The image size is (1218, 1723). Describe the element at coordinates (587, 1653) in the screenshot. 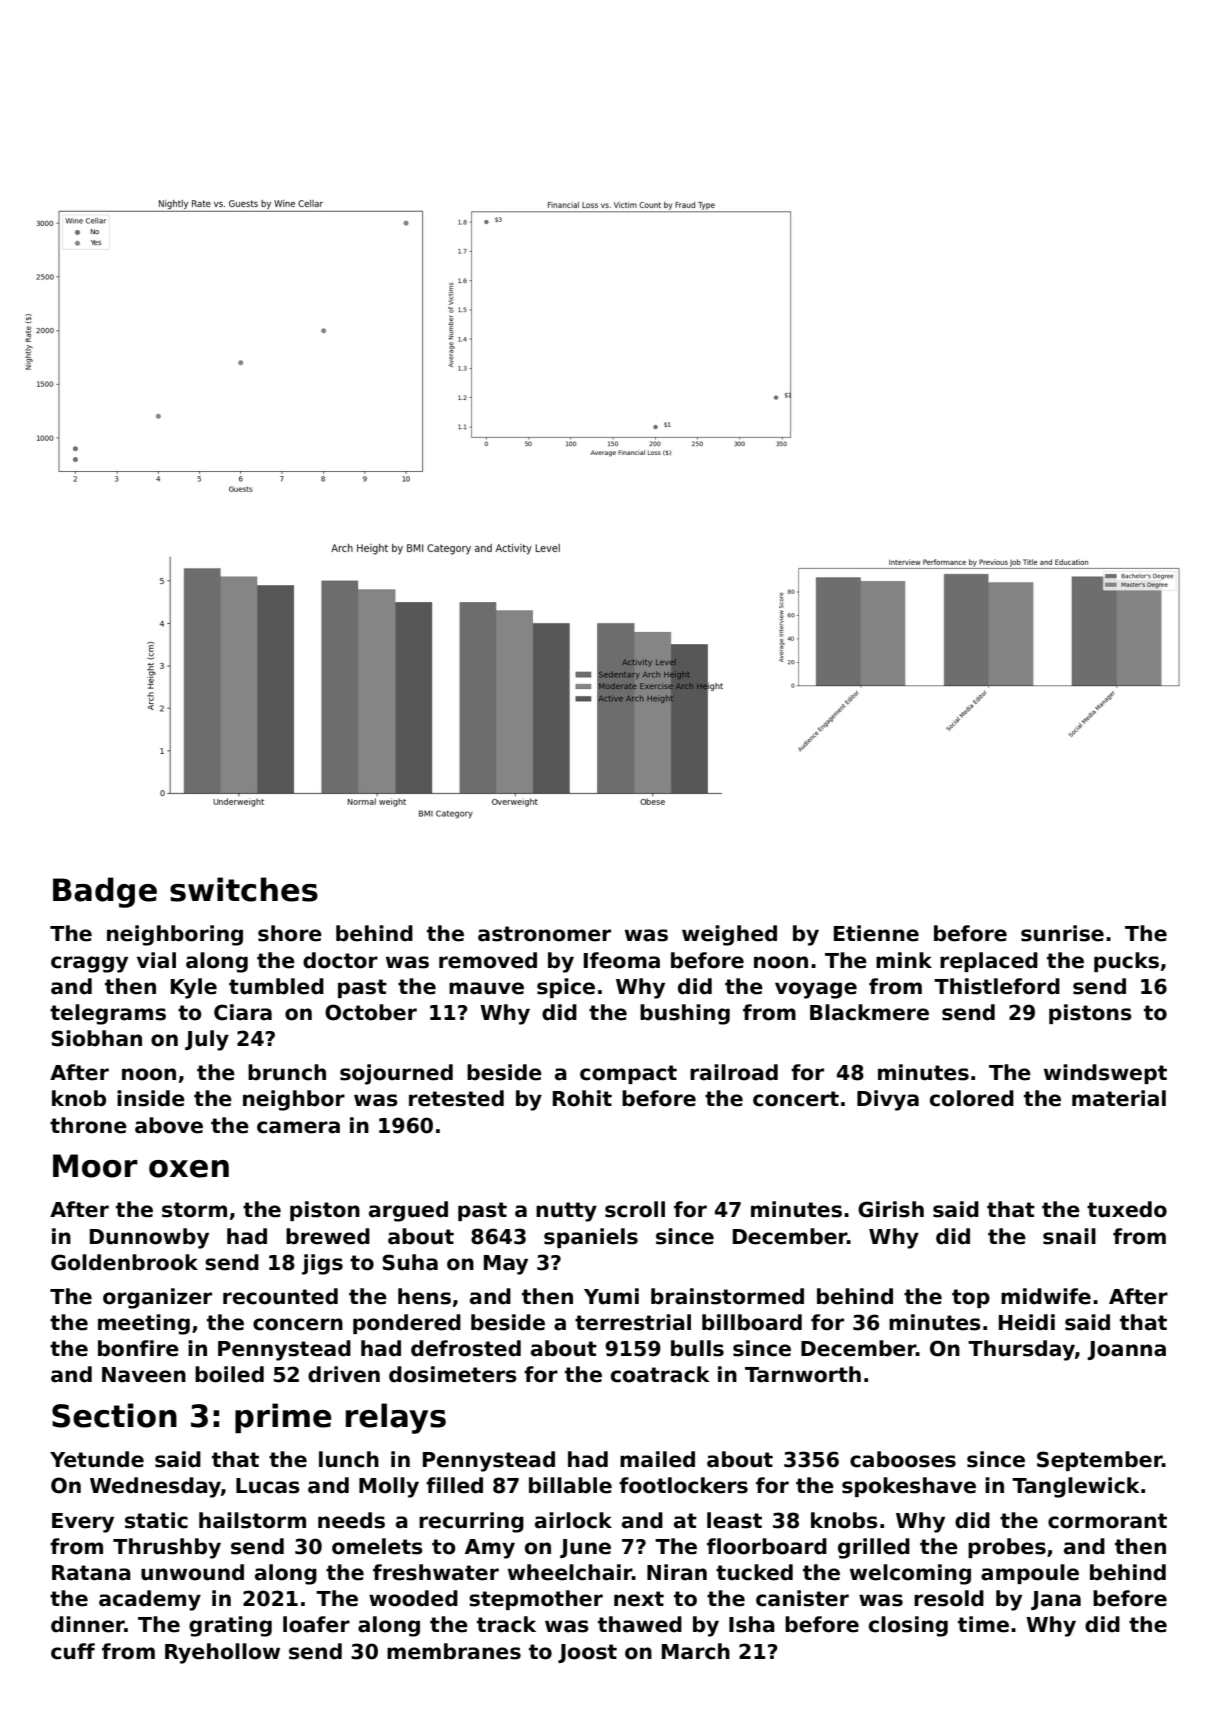

I see `Joost` at that location.
